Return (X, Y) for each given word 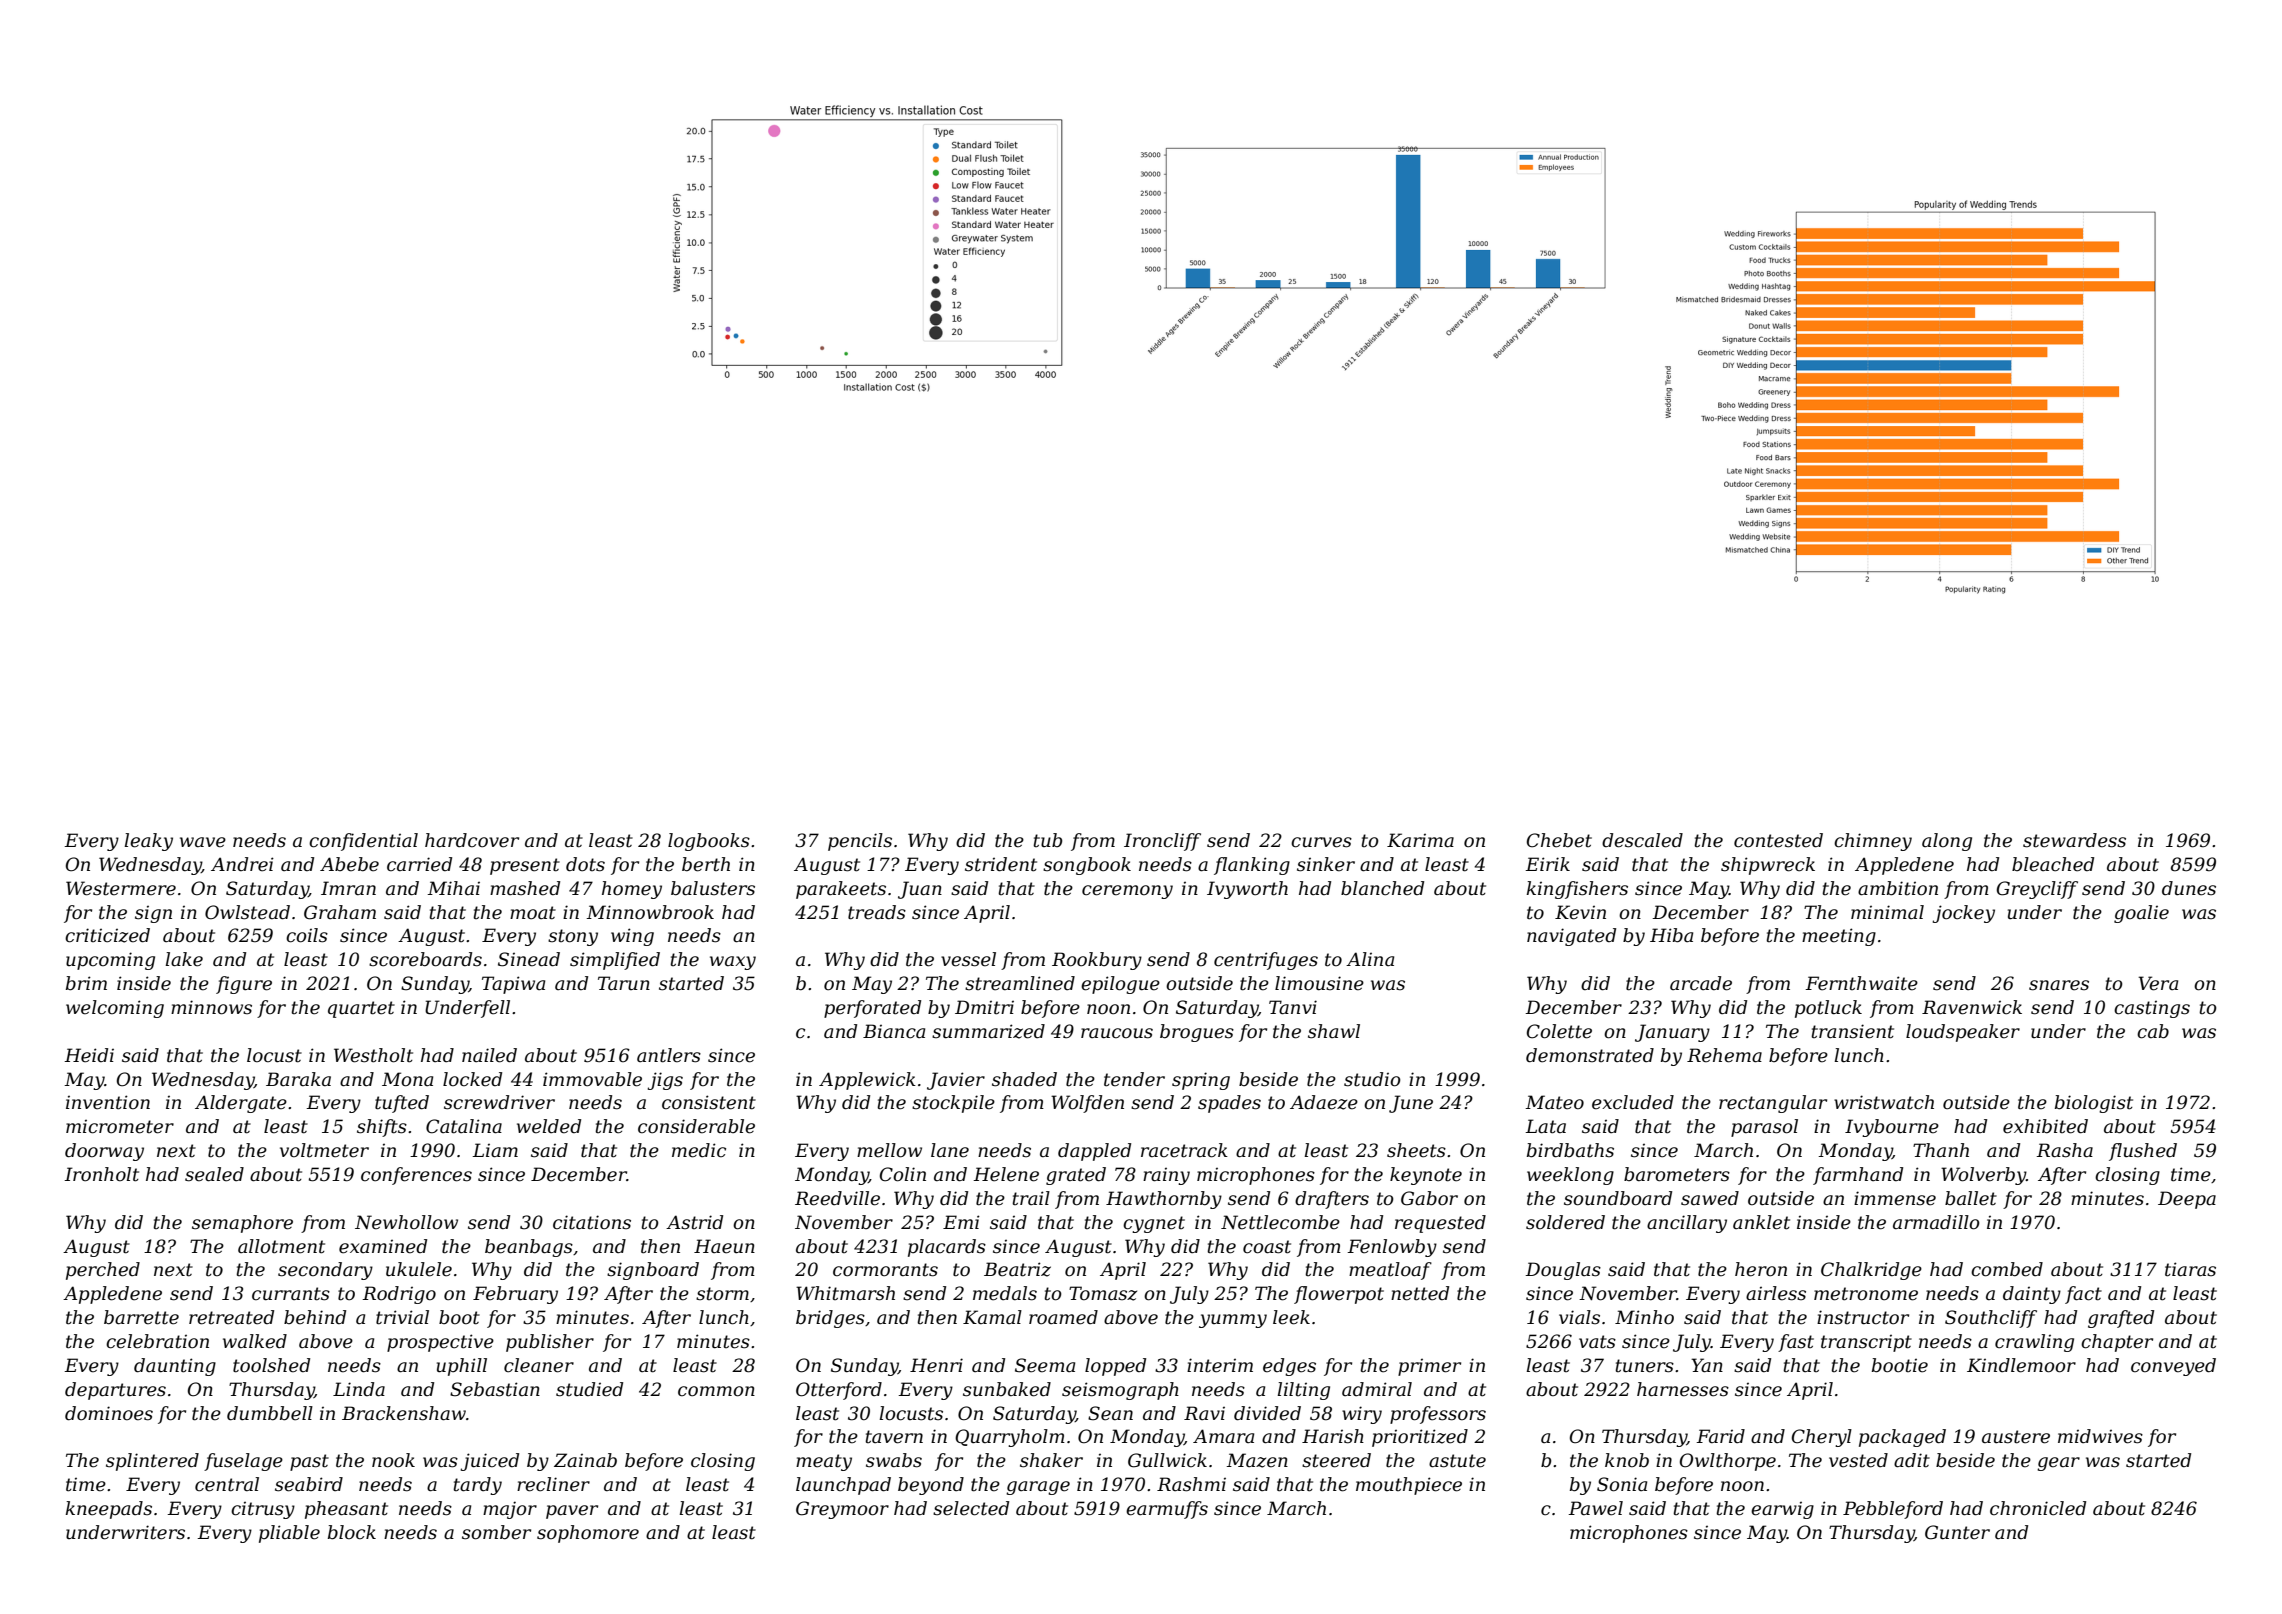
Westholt (373, 1055)
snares (2059, 985)
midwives (2100, 1436)
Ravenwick (1972, 1007)
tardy (477, 1486)
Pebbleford (1893, 1510)
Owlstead (247, 912)
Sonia (1622, 1484)
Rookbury (1097, 961)
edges (1289, 1367)
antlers (669, 1055)
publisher (550, 1343)
